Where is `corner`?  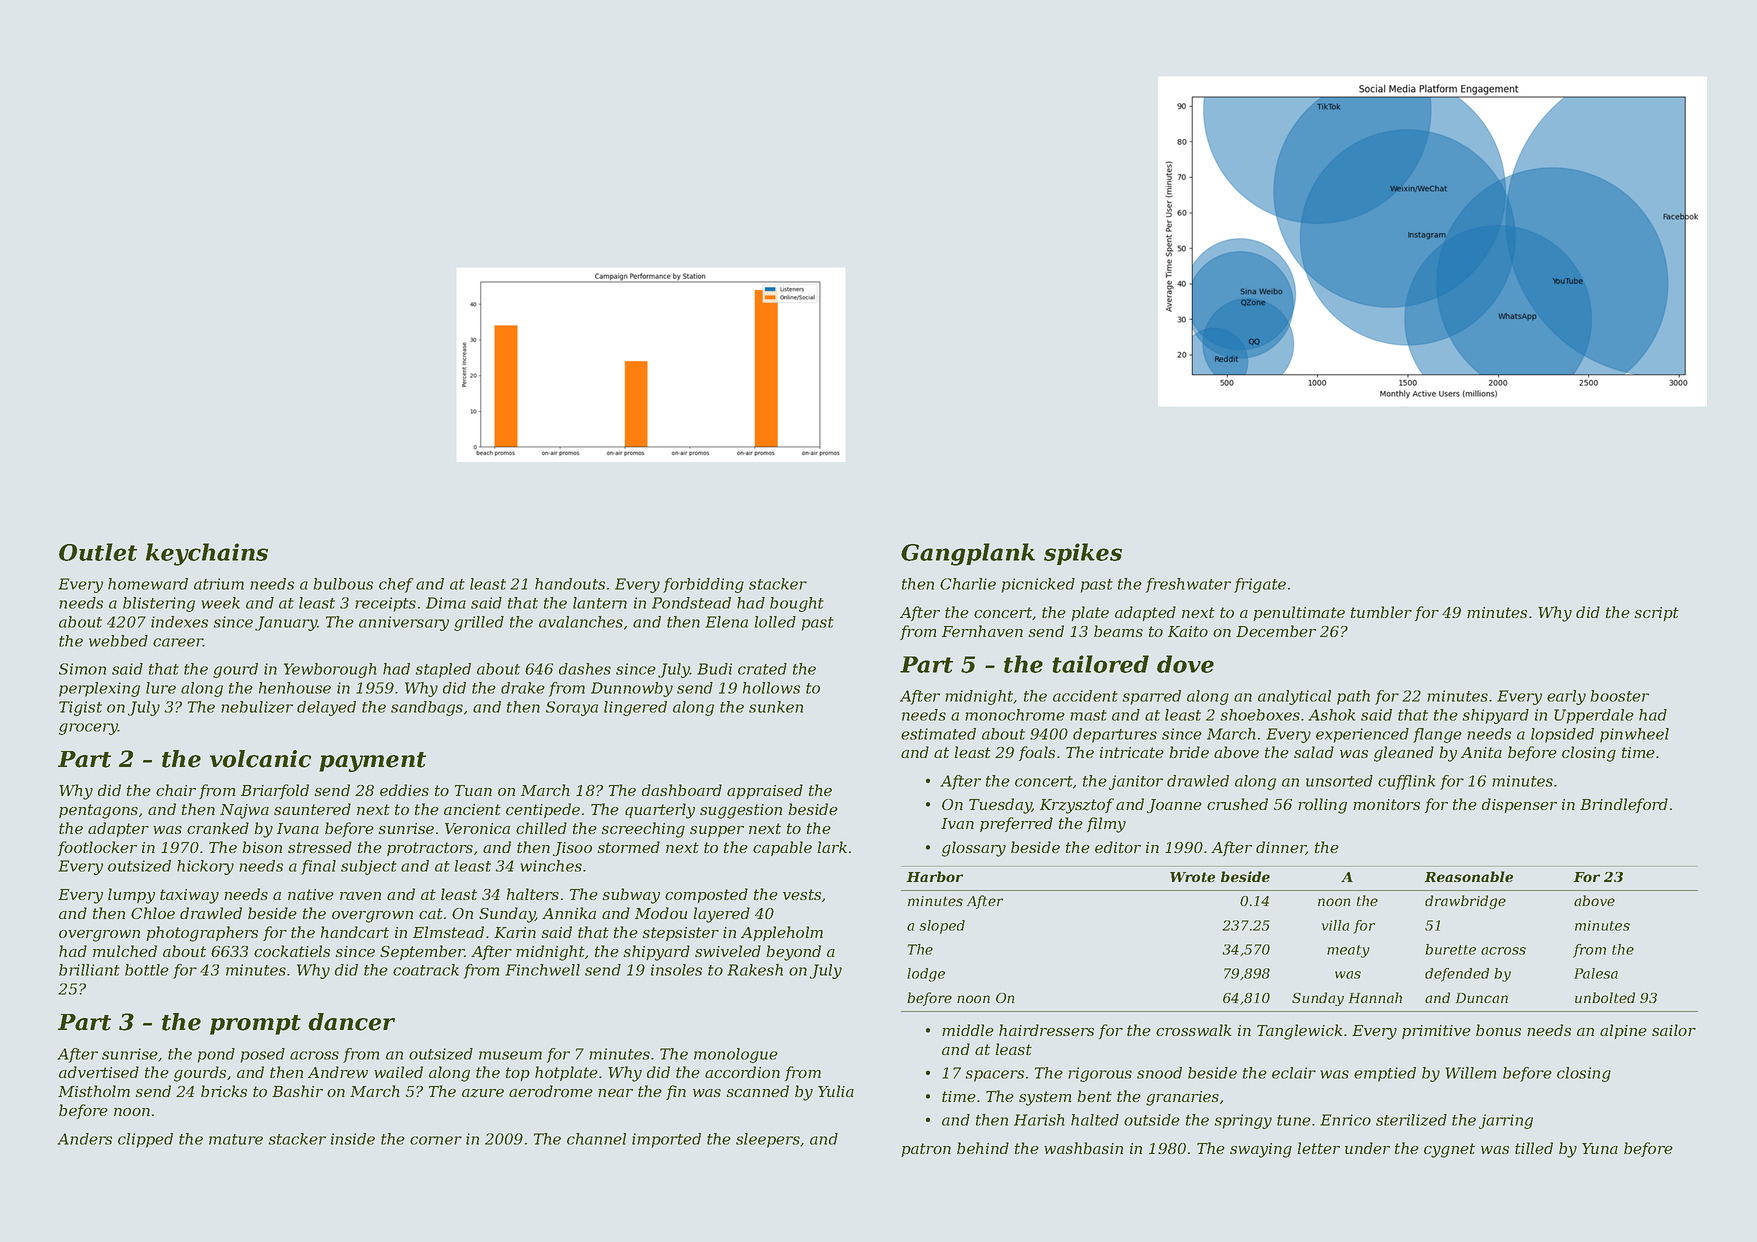
corner is located at coordinates (436, 1140).
